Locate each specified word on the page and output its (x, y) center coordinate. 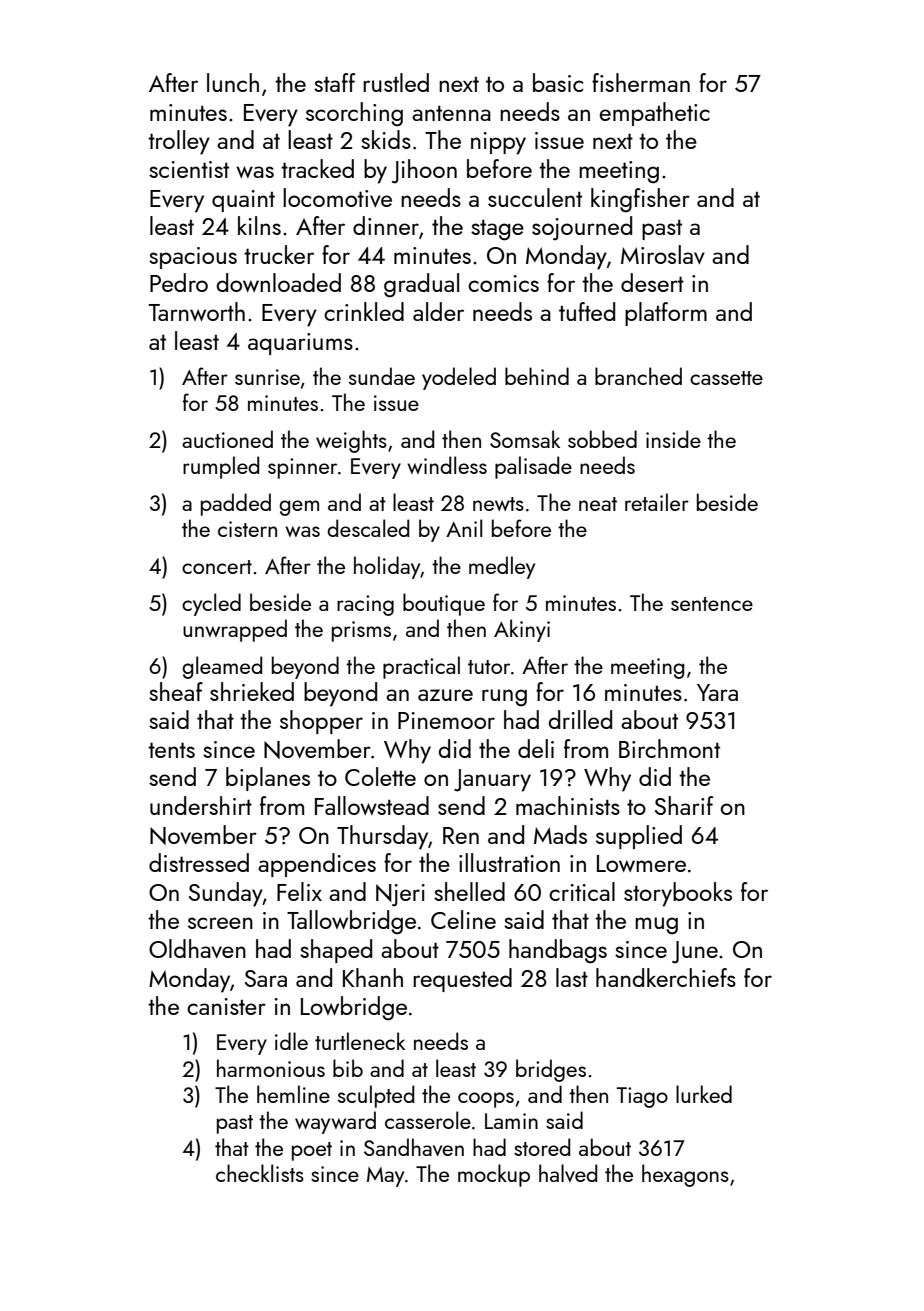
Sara (266, 978)
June (695, 952)
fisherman (641, 82)
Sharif (684, 805)
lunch (233, 82)
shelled (469, 891)
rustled (396, 82)
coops (486, 1100)
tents (171, 750)
